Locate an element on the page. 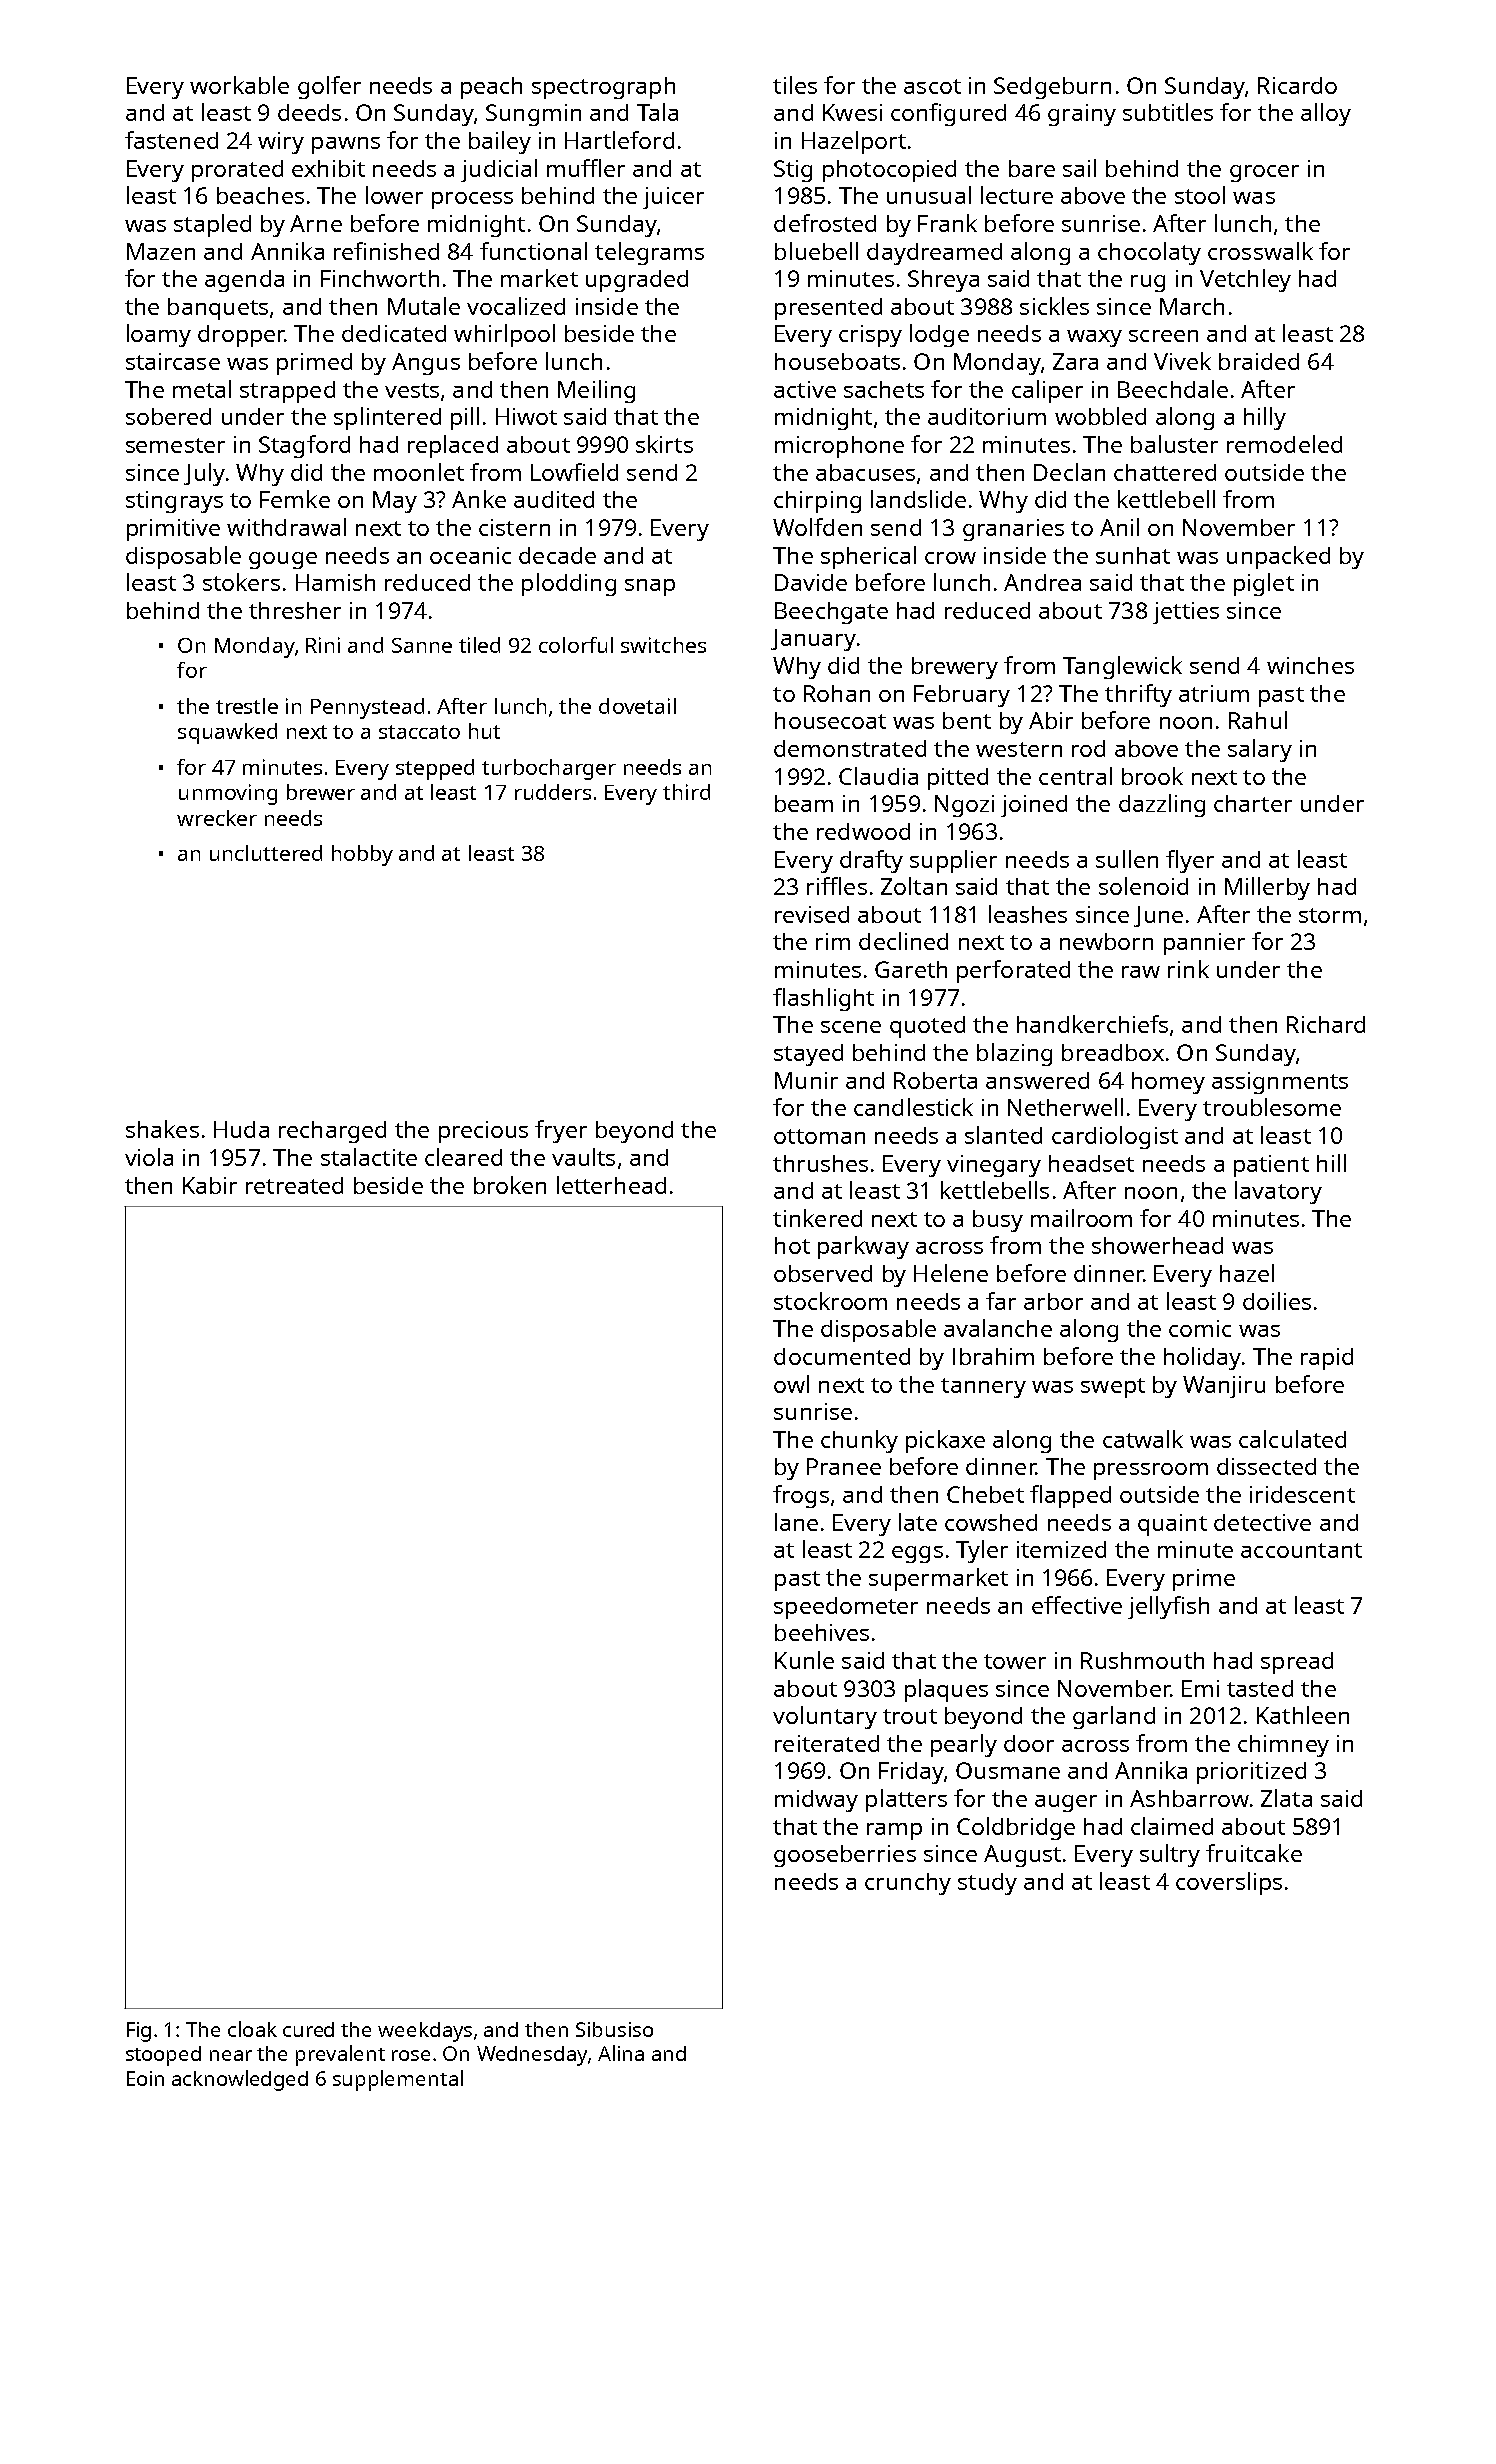  caliper is located at coordinates (1047, 391).
